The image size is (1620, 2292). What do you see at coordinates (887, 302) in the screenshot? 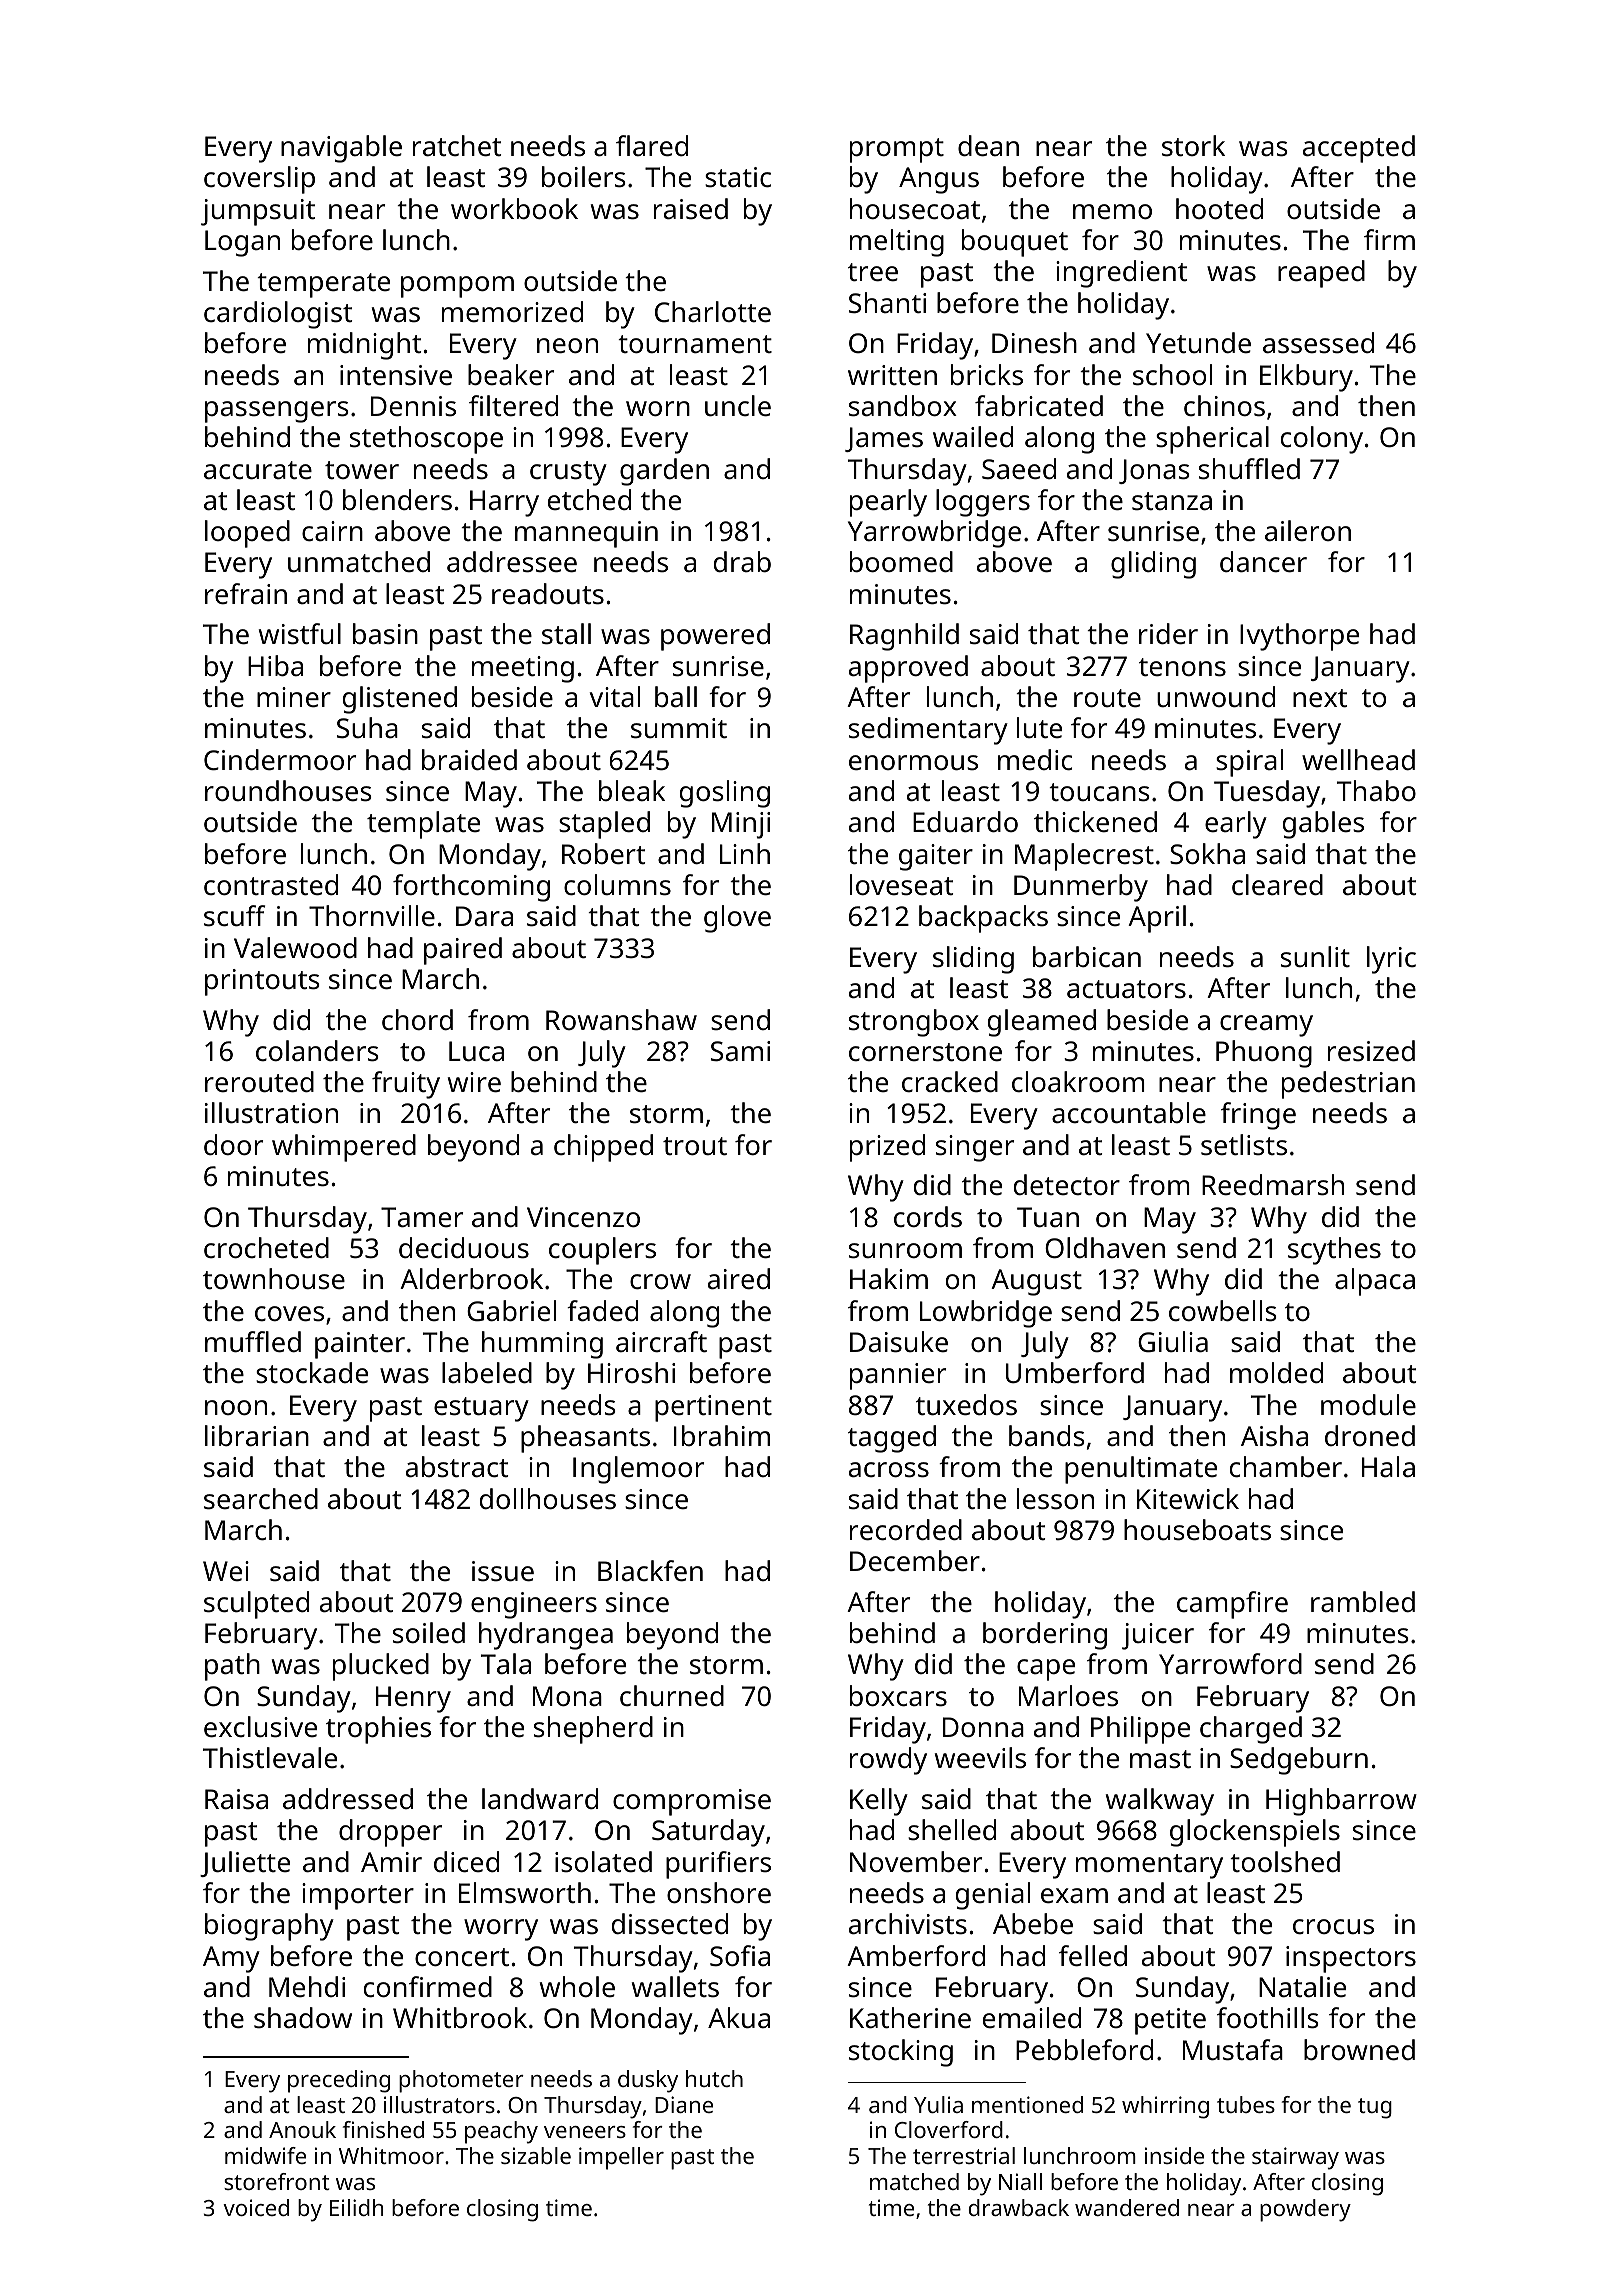
I see `Shanti` at bounding box center [887, 302].
